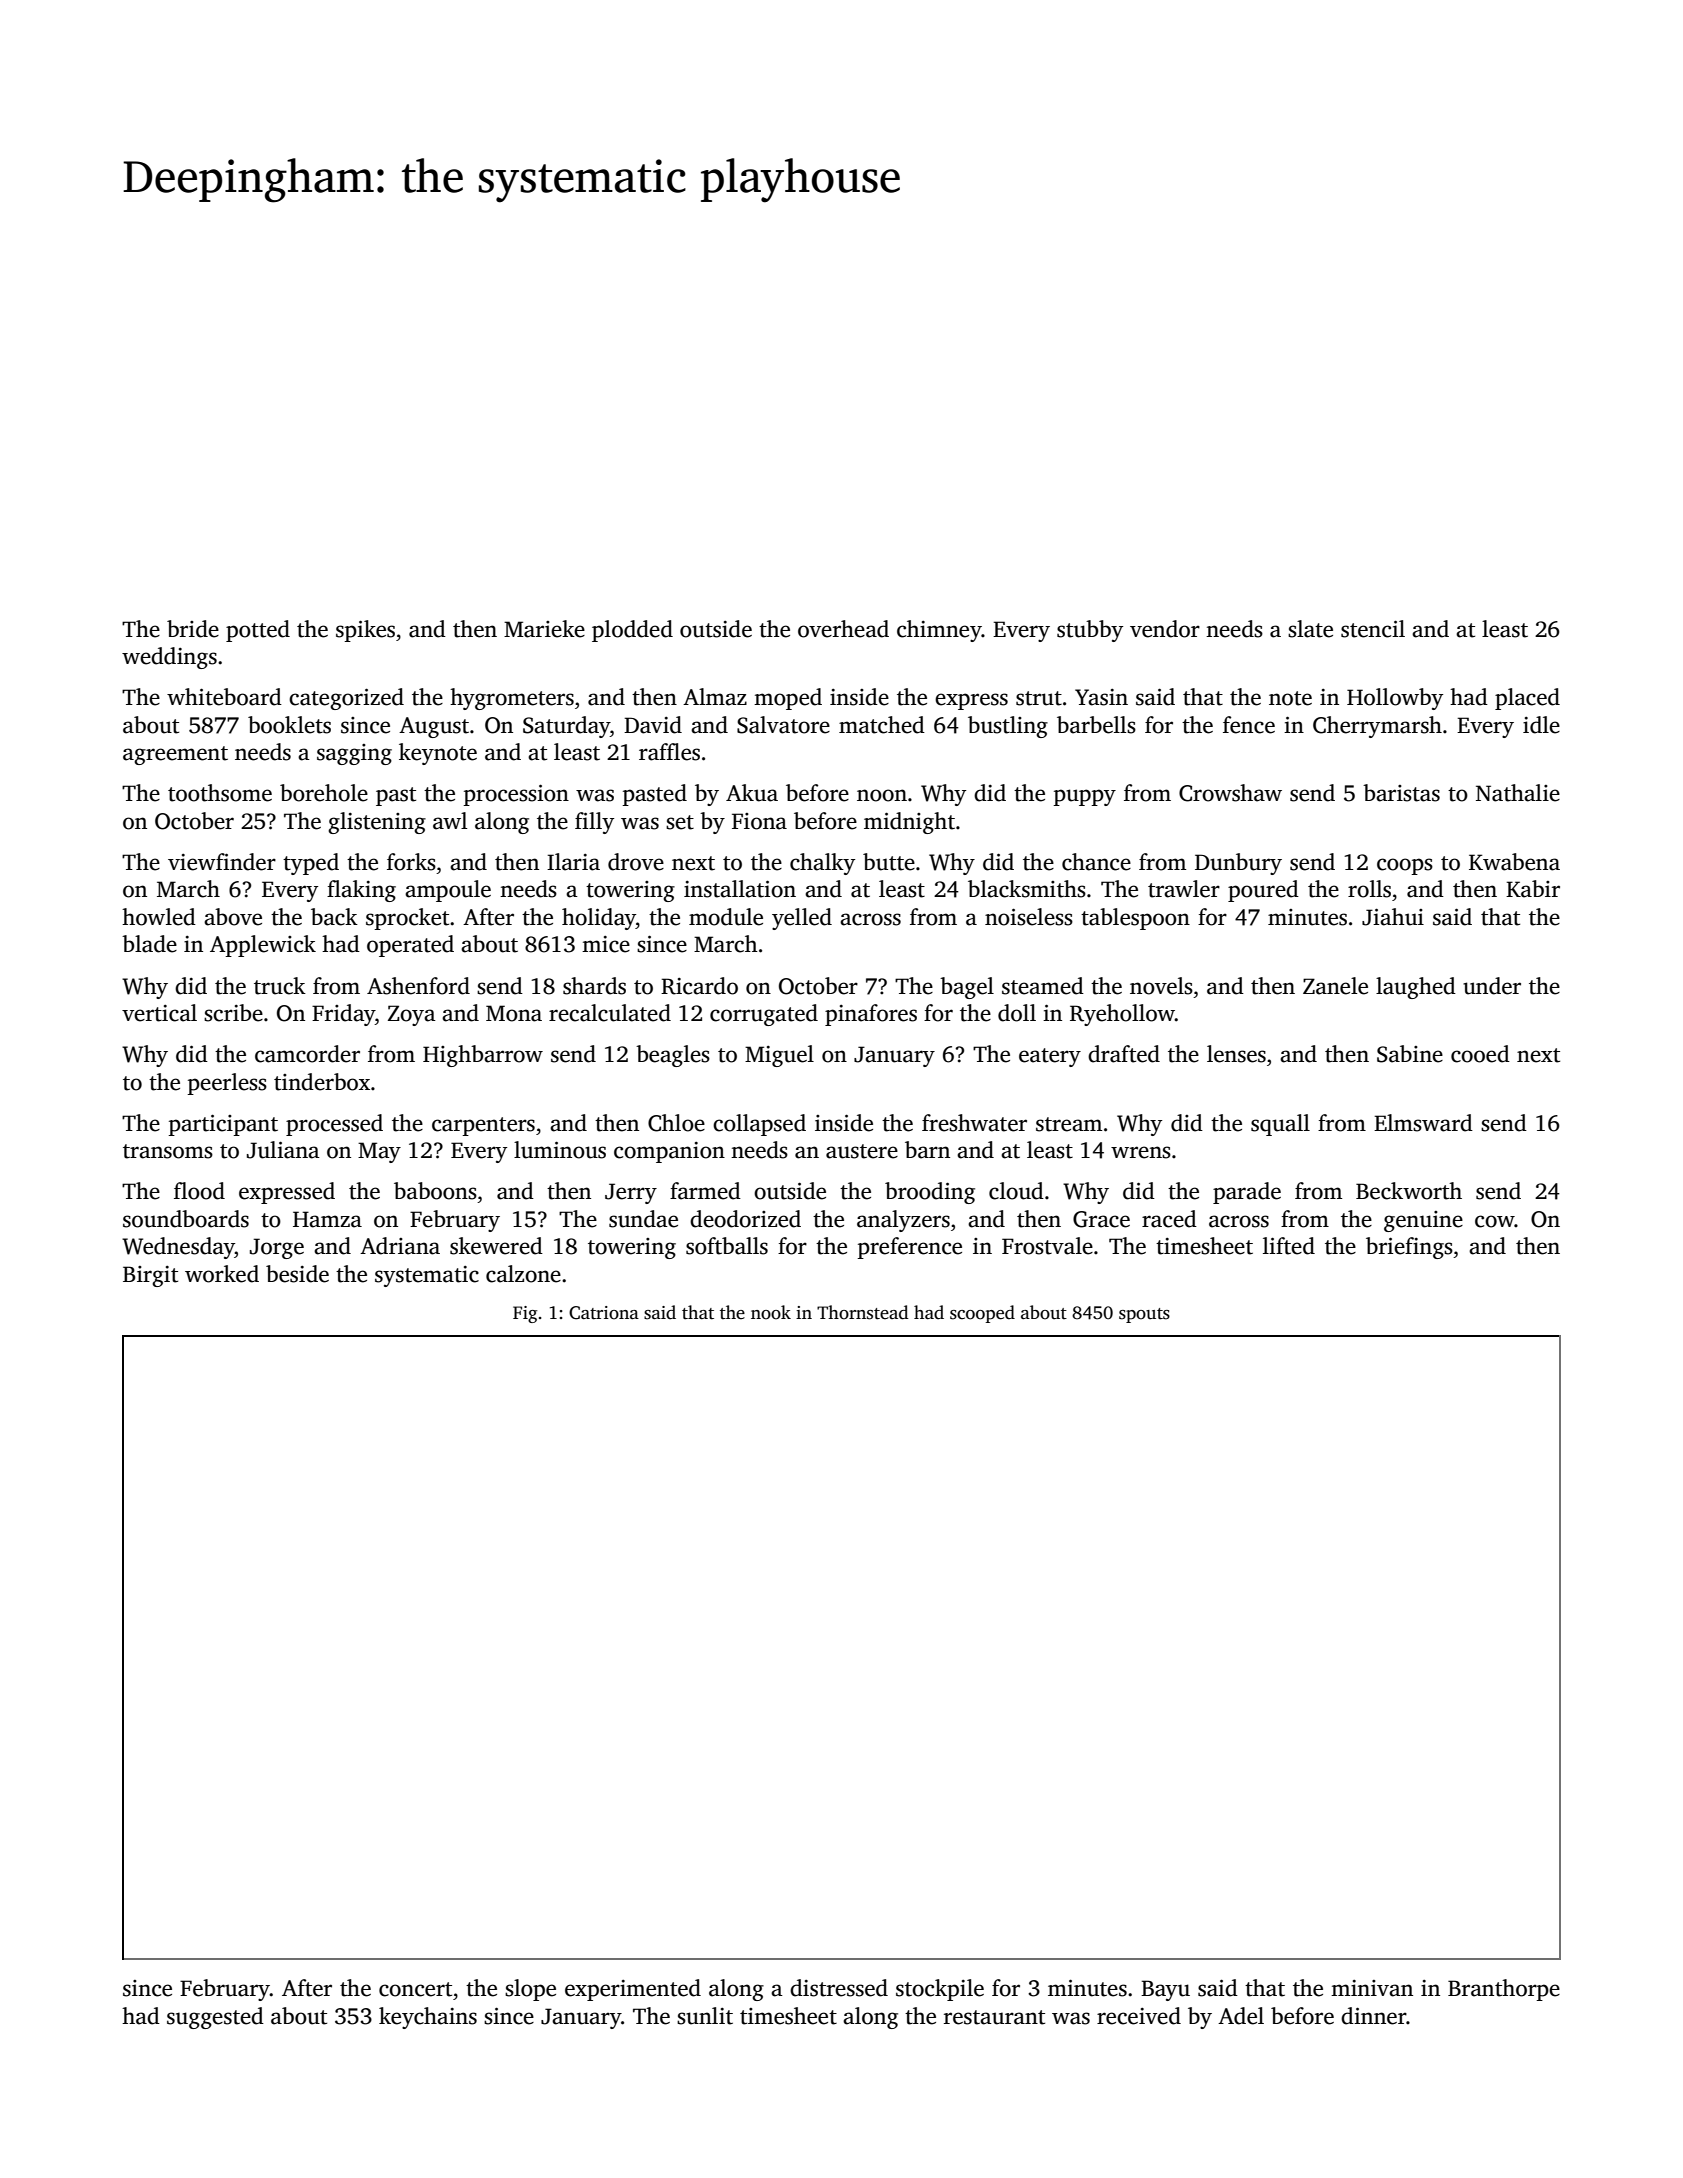 Image resolution: width=1683 pixels, height=2178 pixels. Describe the element at coordinates (525, 1314) in the document. I see `Fig` at that location.
